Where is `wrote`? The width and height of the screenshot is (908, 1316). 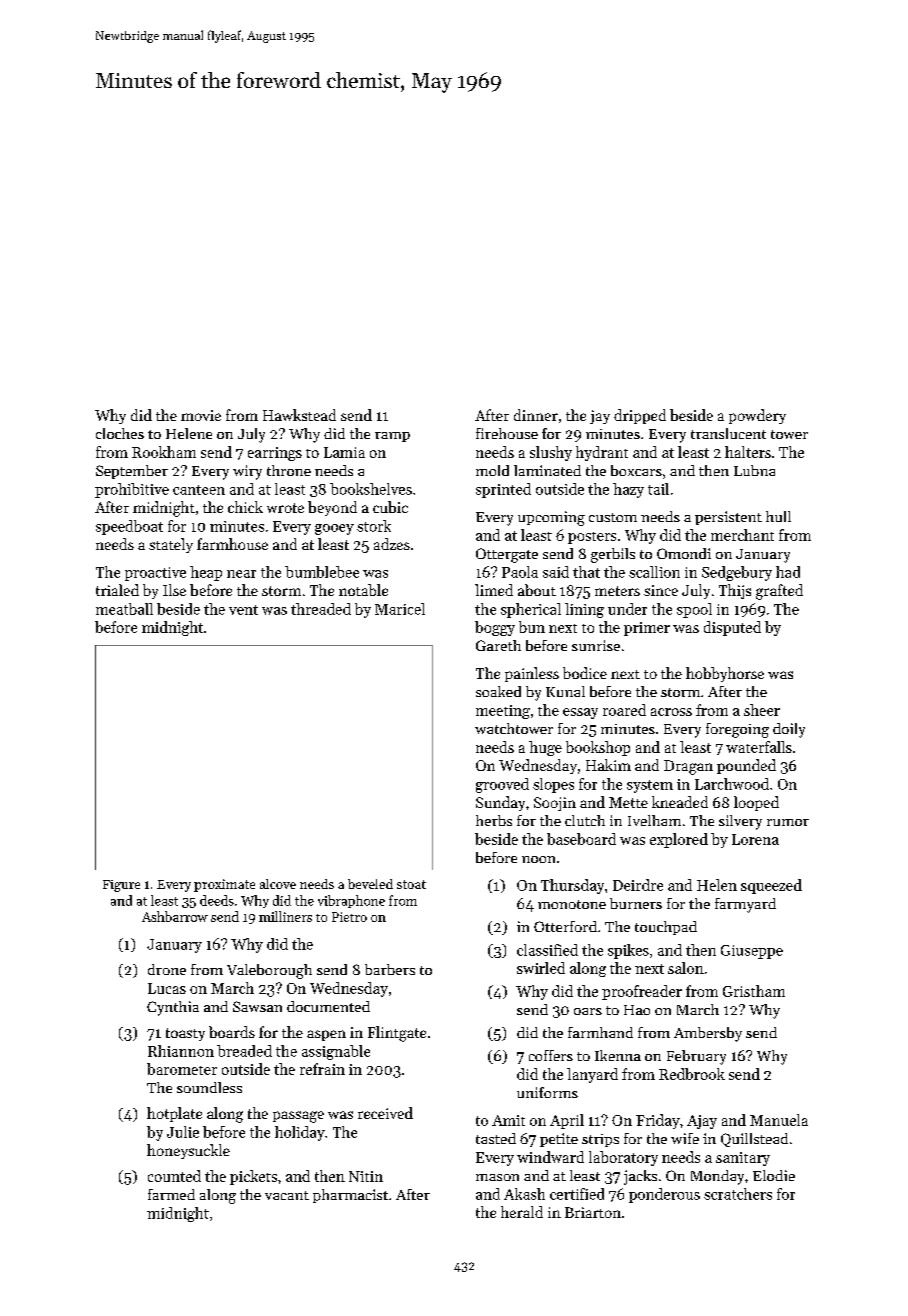
wrote is located at coordinates (285, 508).
